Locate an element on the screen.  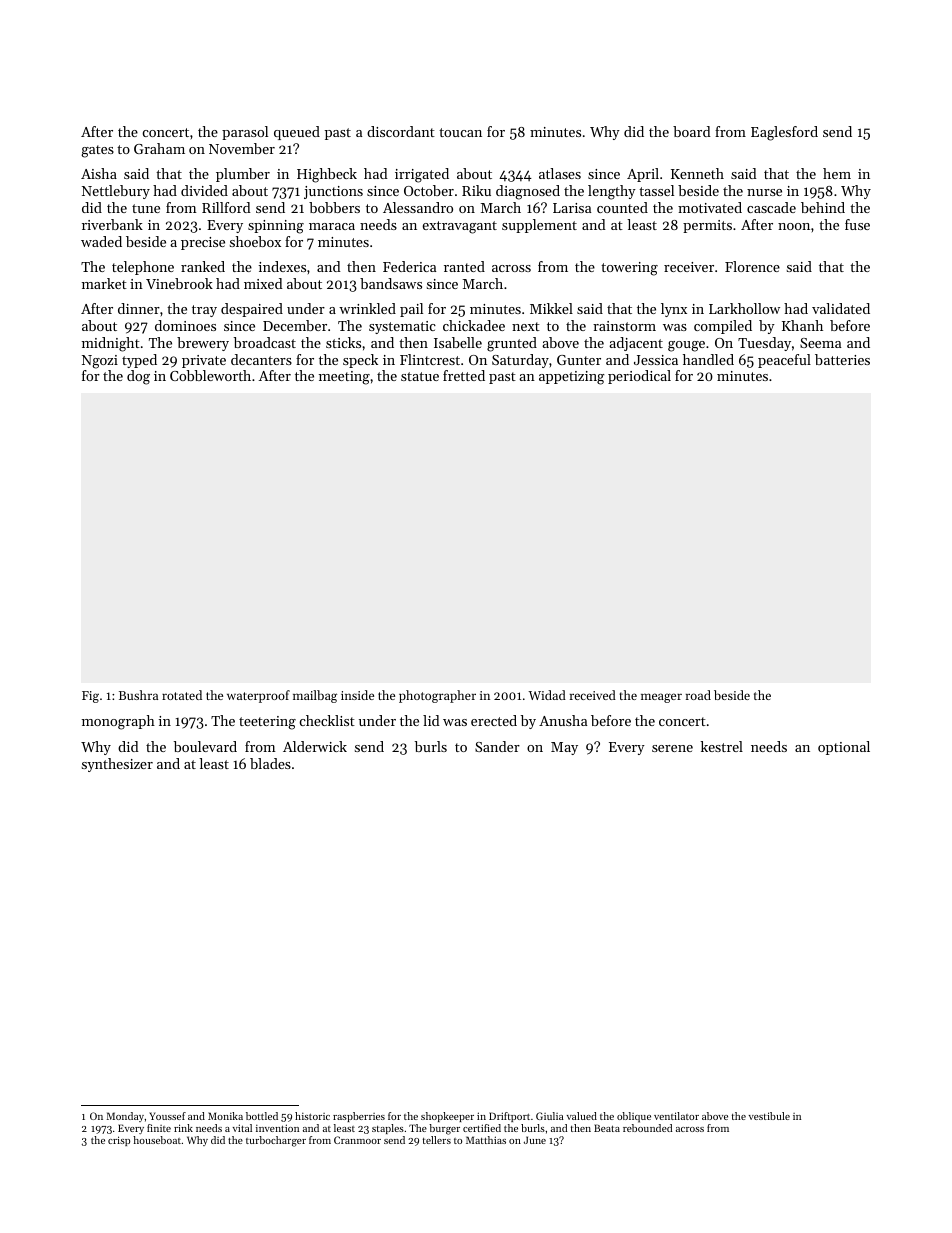
crisp is located at coordinates (119, 1141).
